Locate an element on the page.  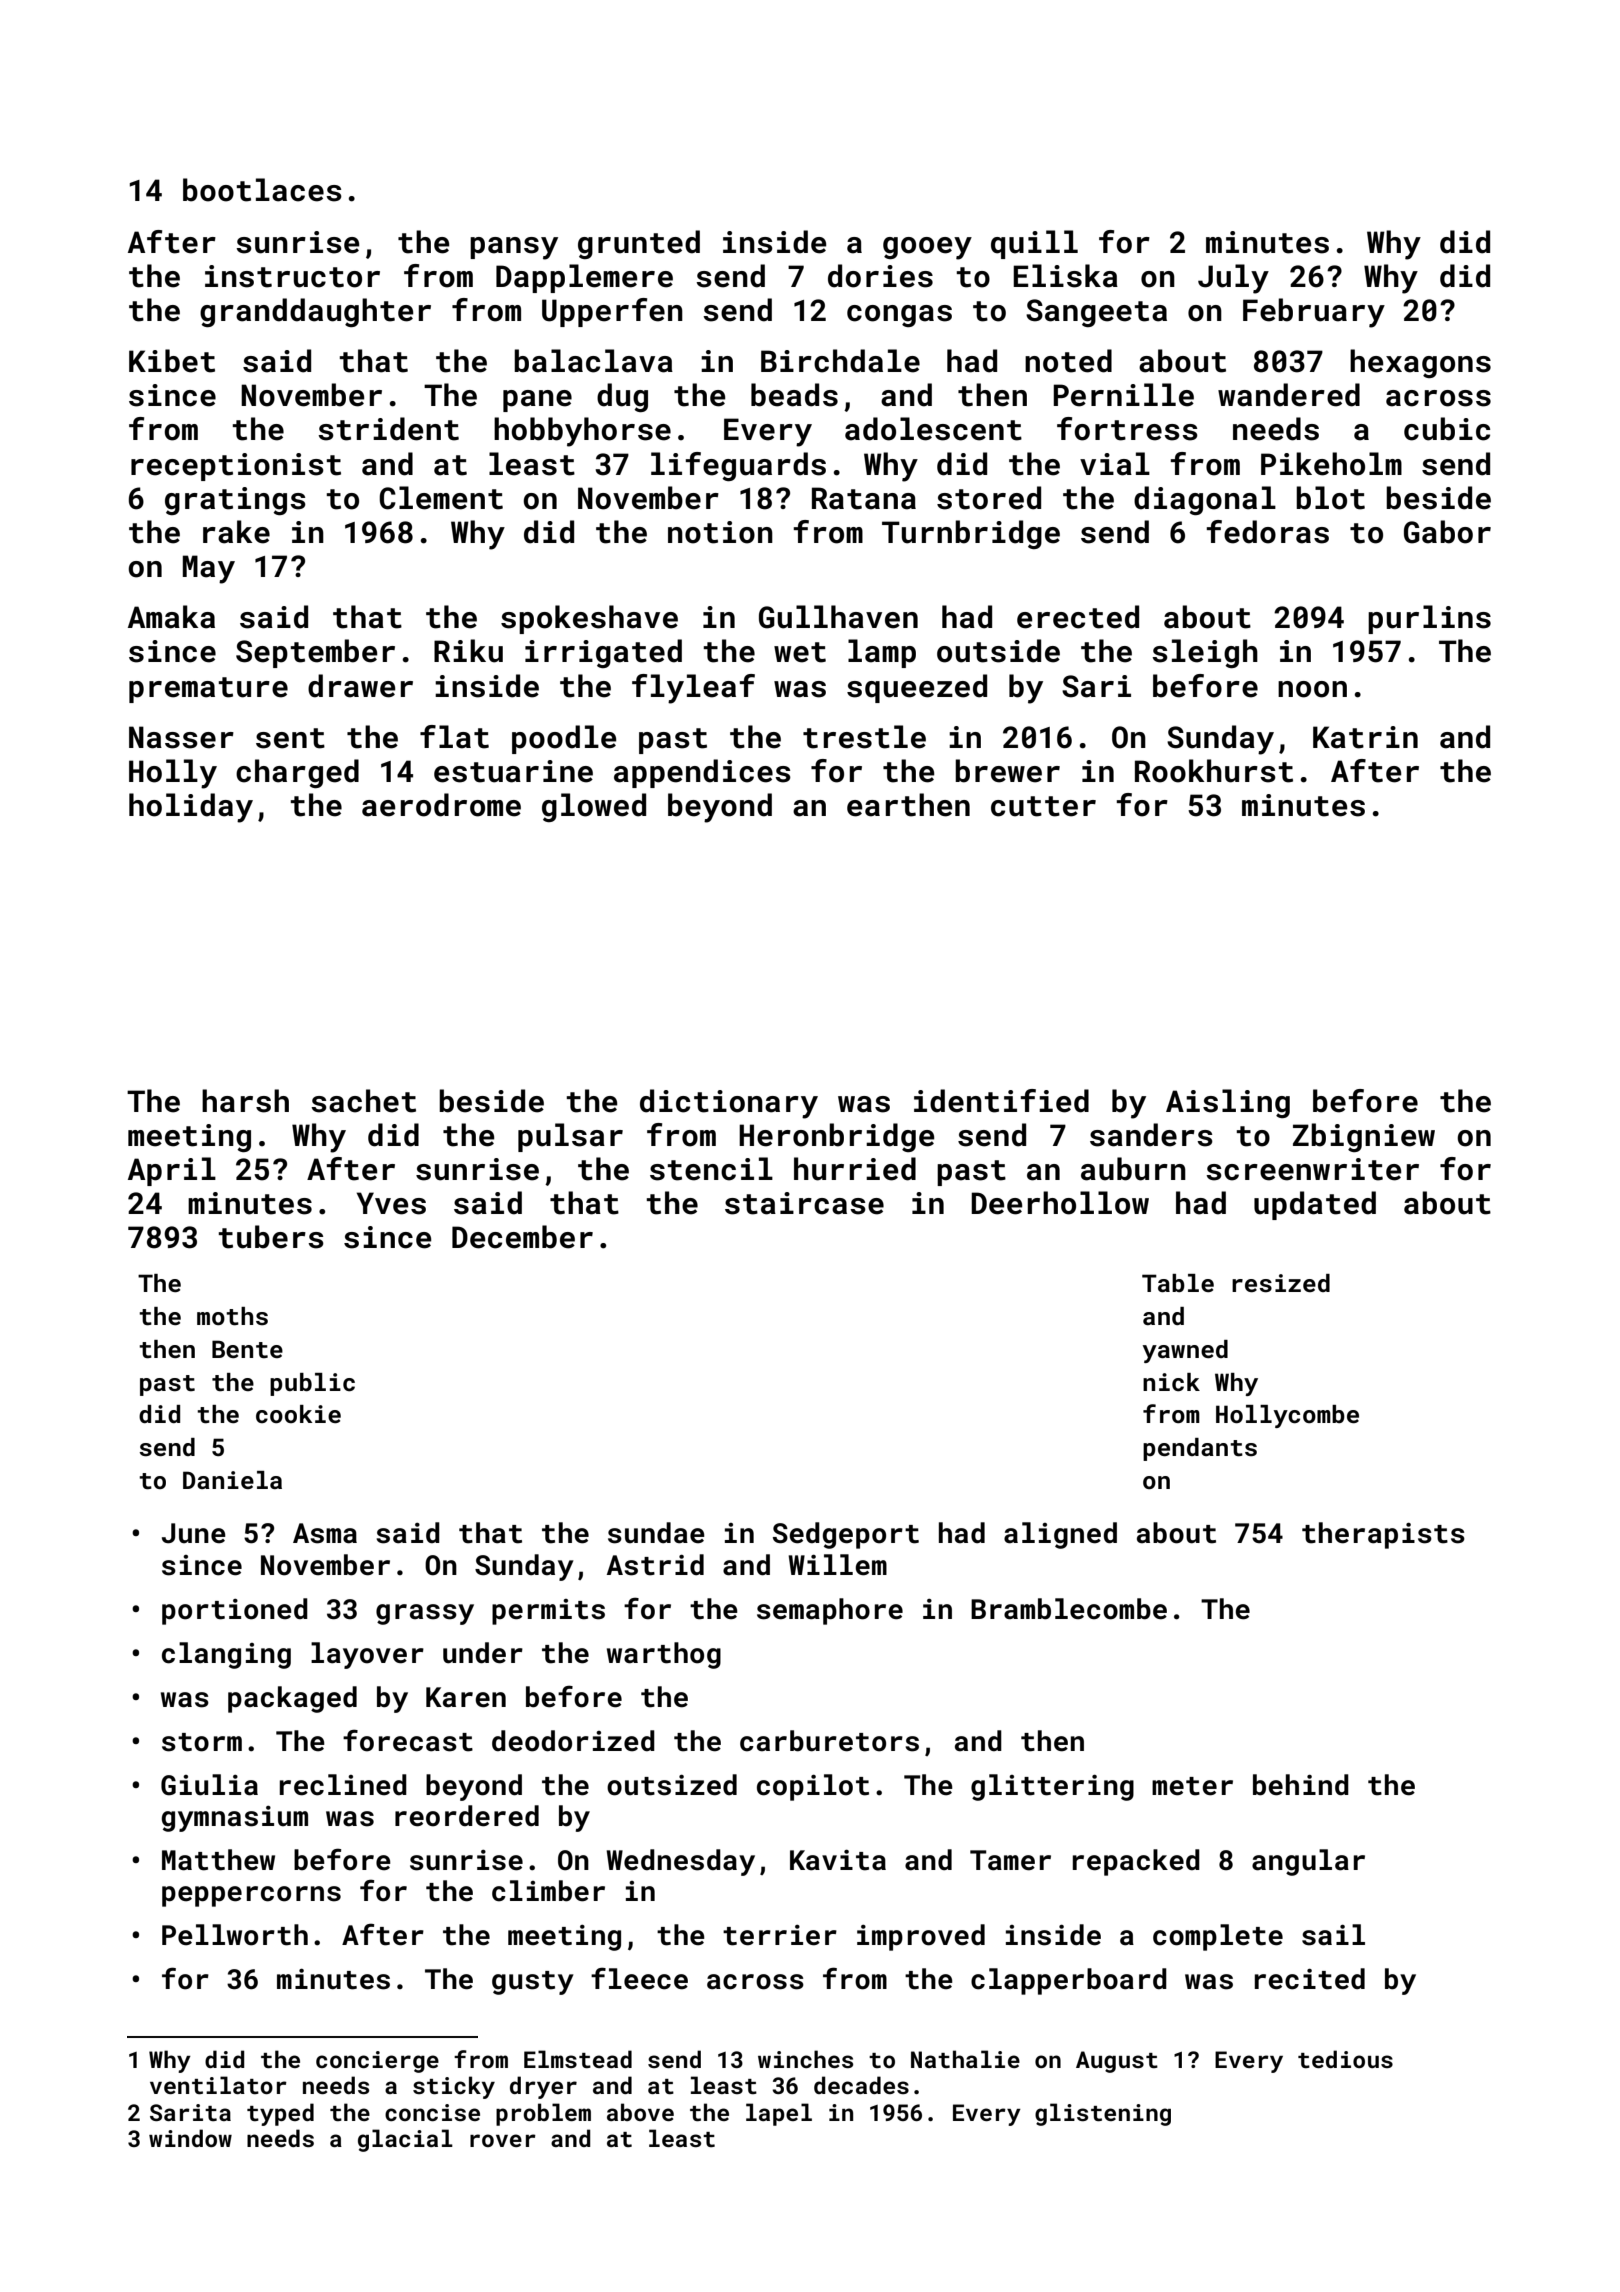
tedious is located at coordinates (1345, 2059).
